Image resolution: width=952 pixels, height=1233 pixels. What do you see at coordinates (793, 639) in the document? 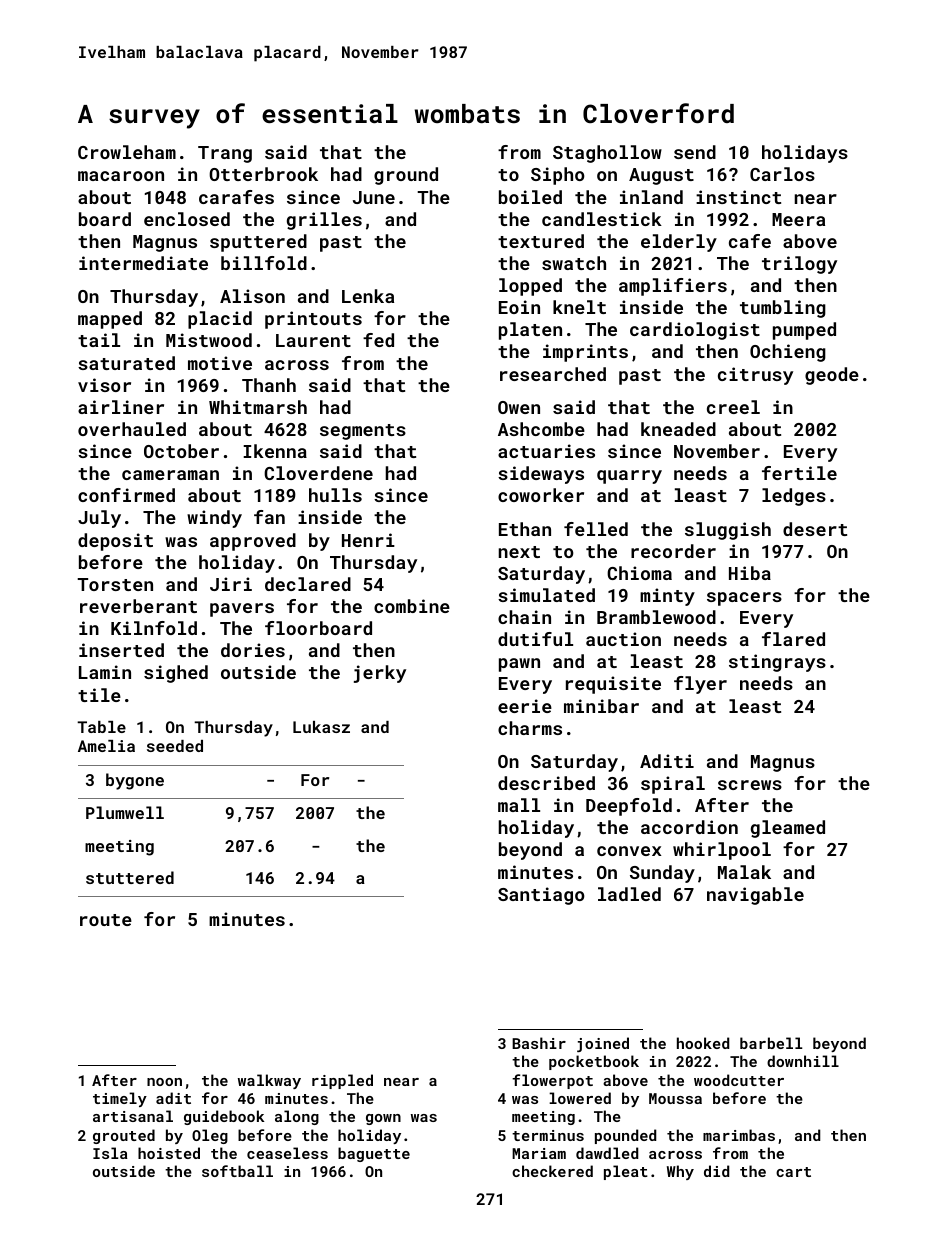
I see `flared` at bounding box center [793, 639].
